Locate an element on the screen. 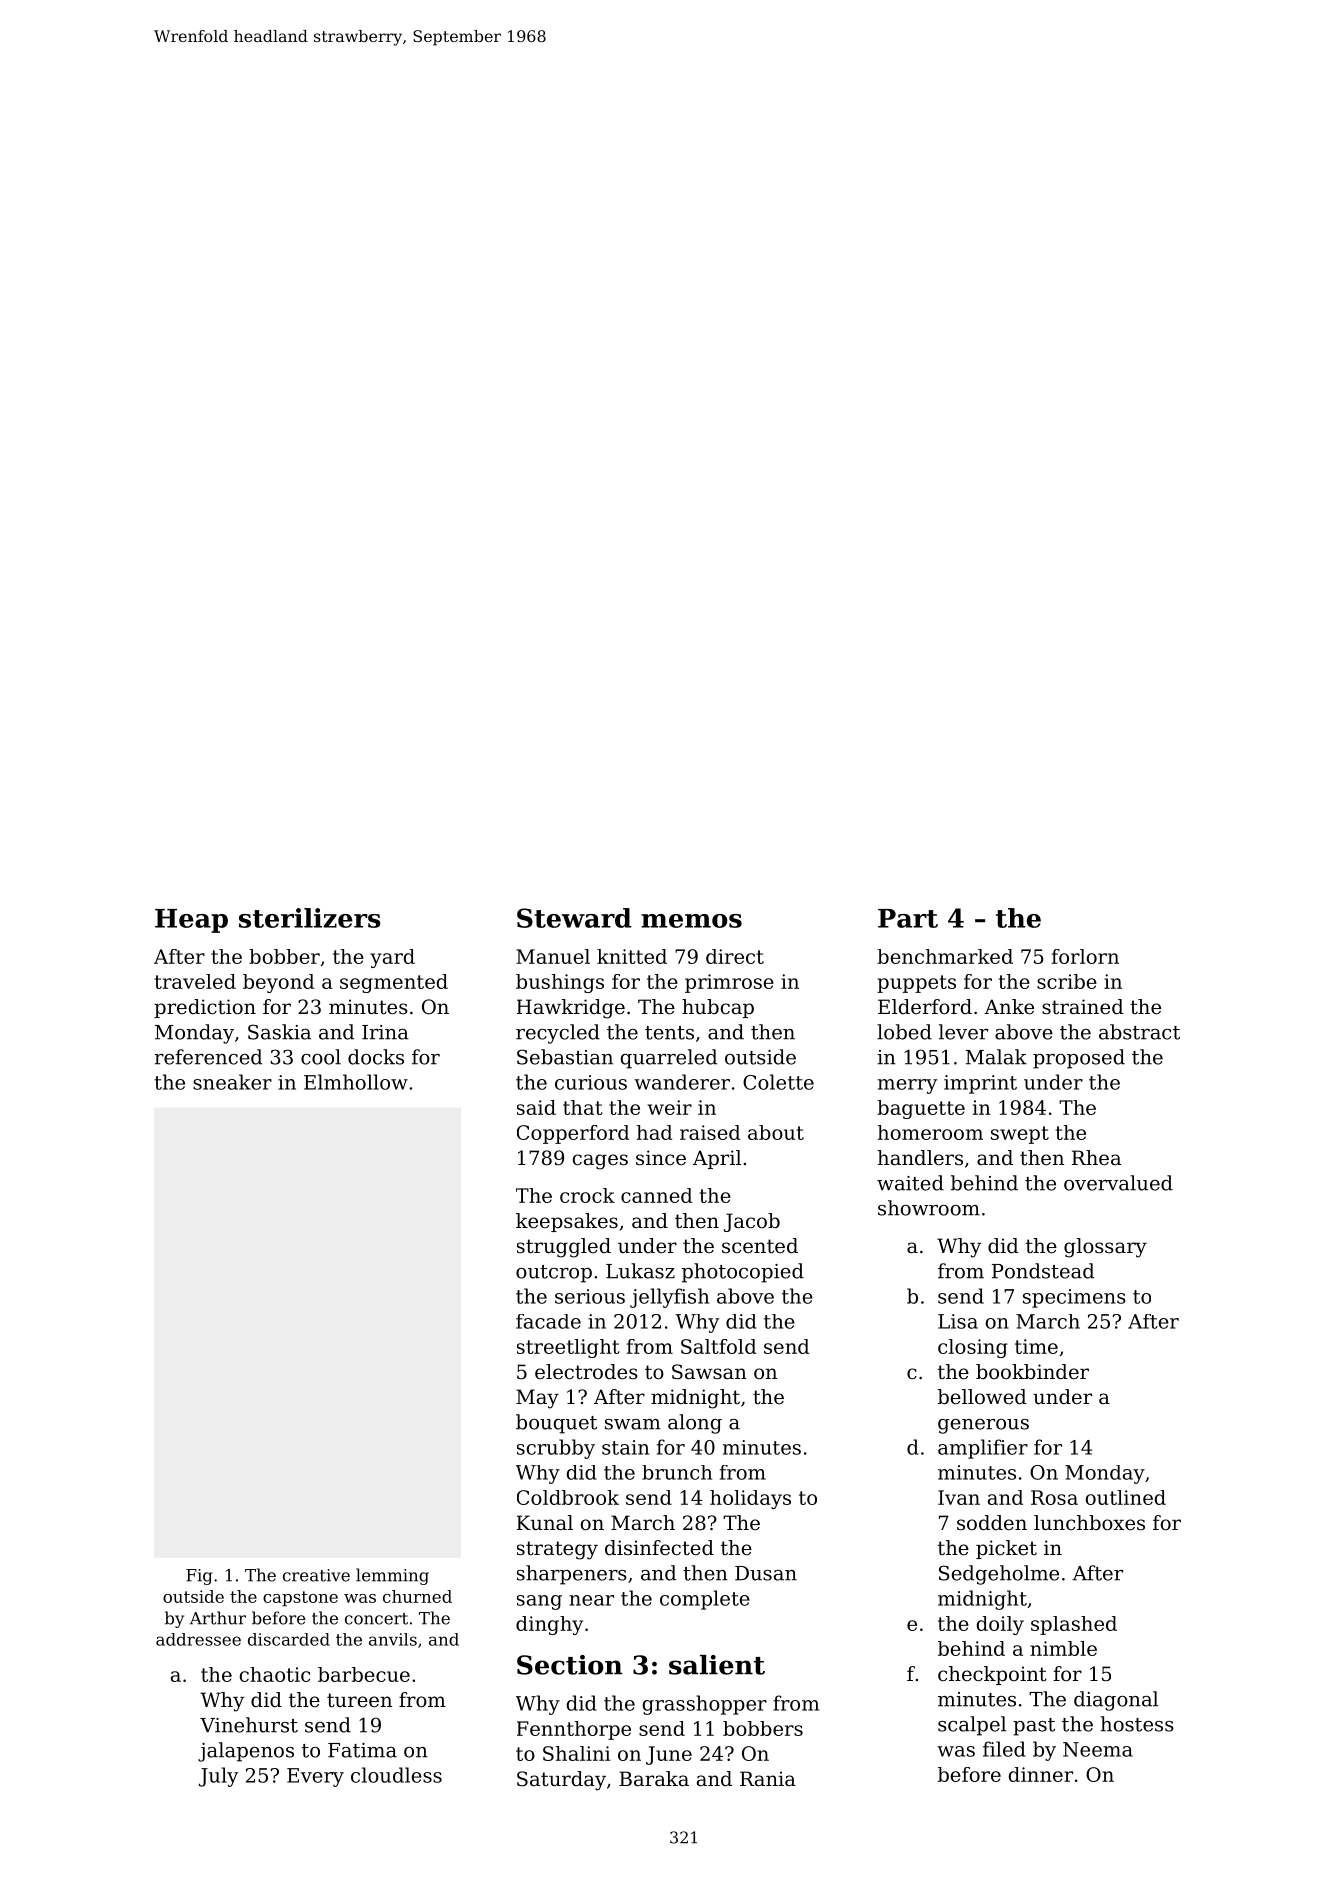  bellowed is located at coordinates (982, 1397).
